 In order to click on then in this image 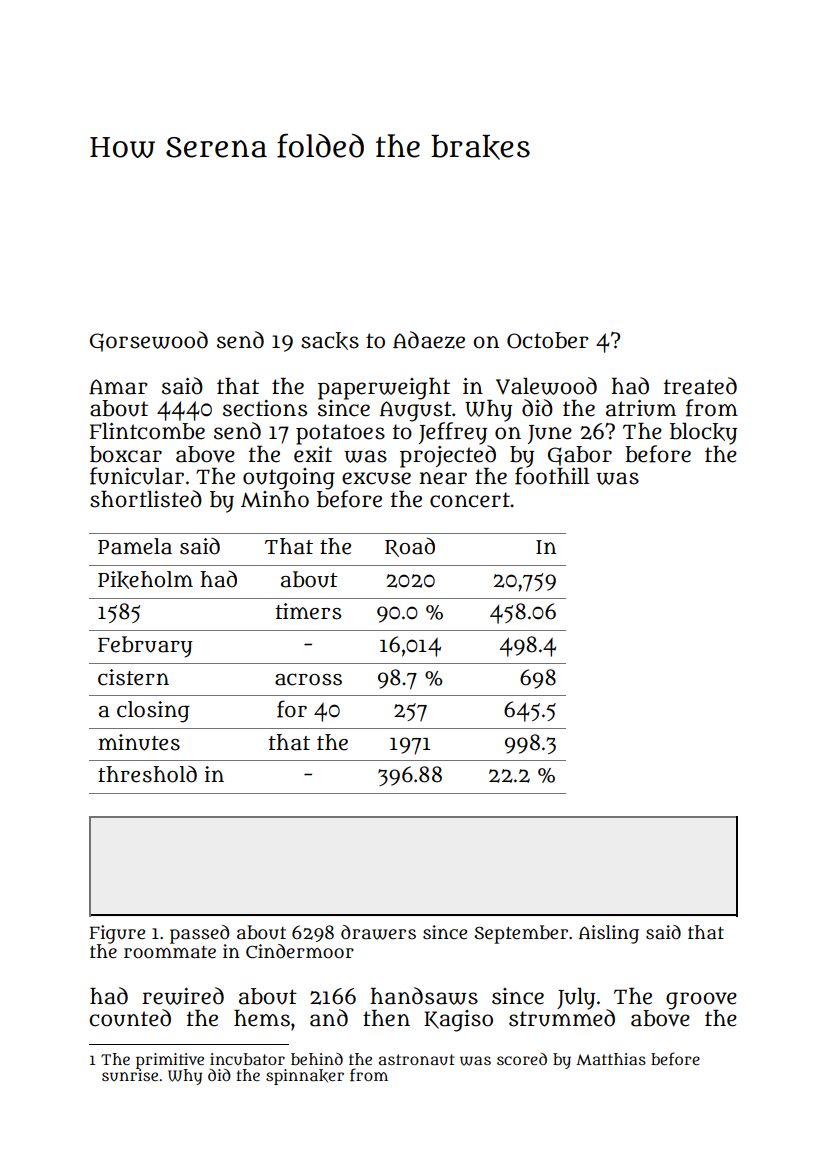, I will do `click(386, 1018)`.
